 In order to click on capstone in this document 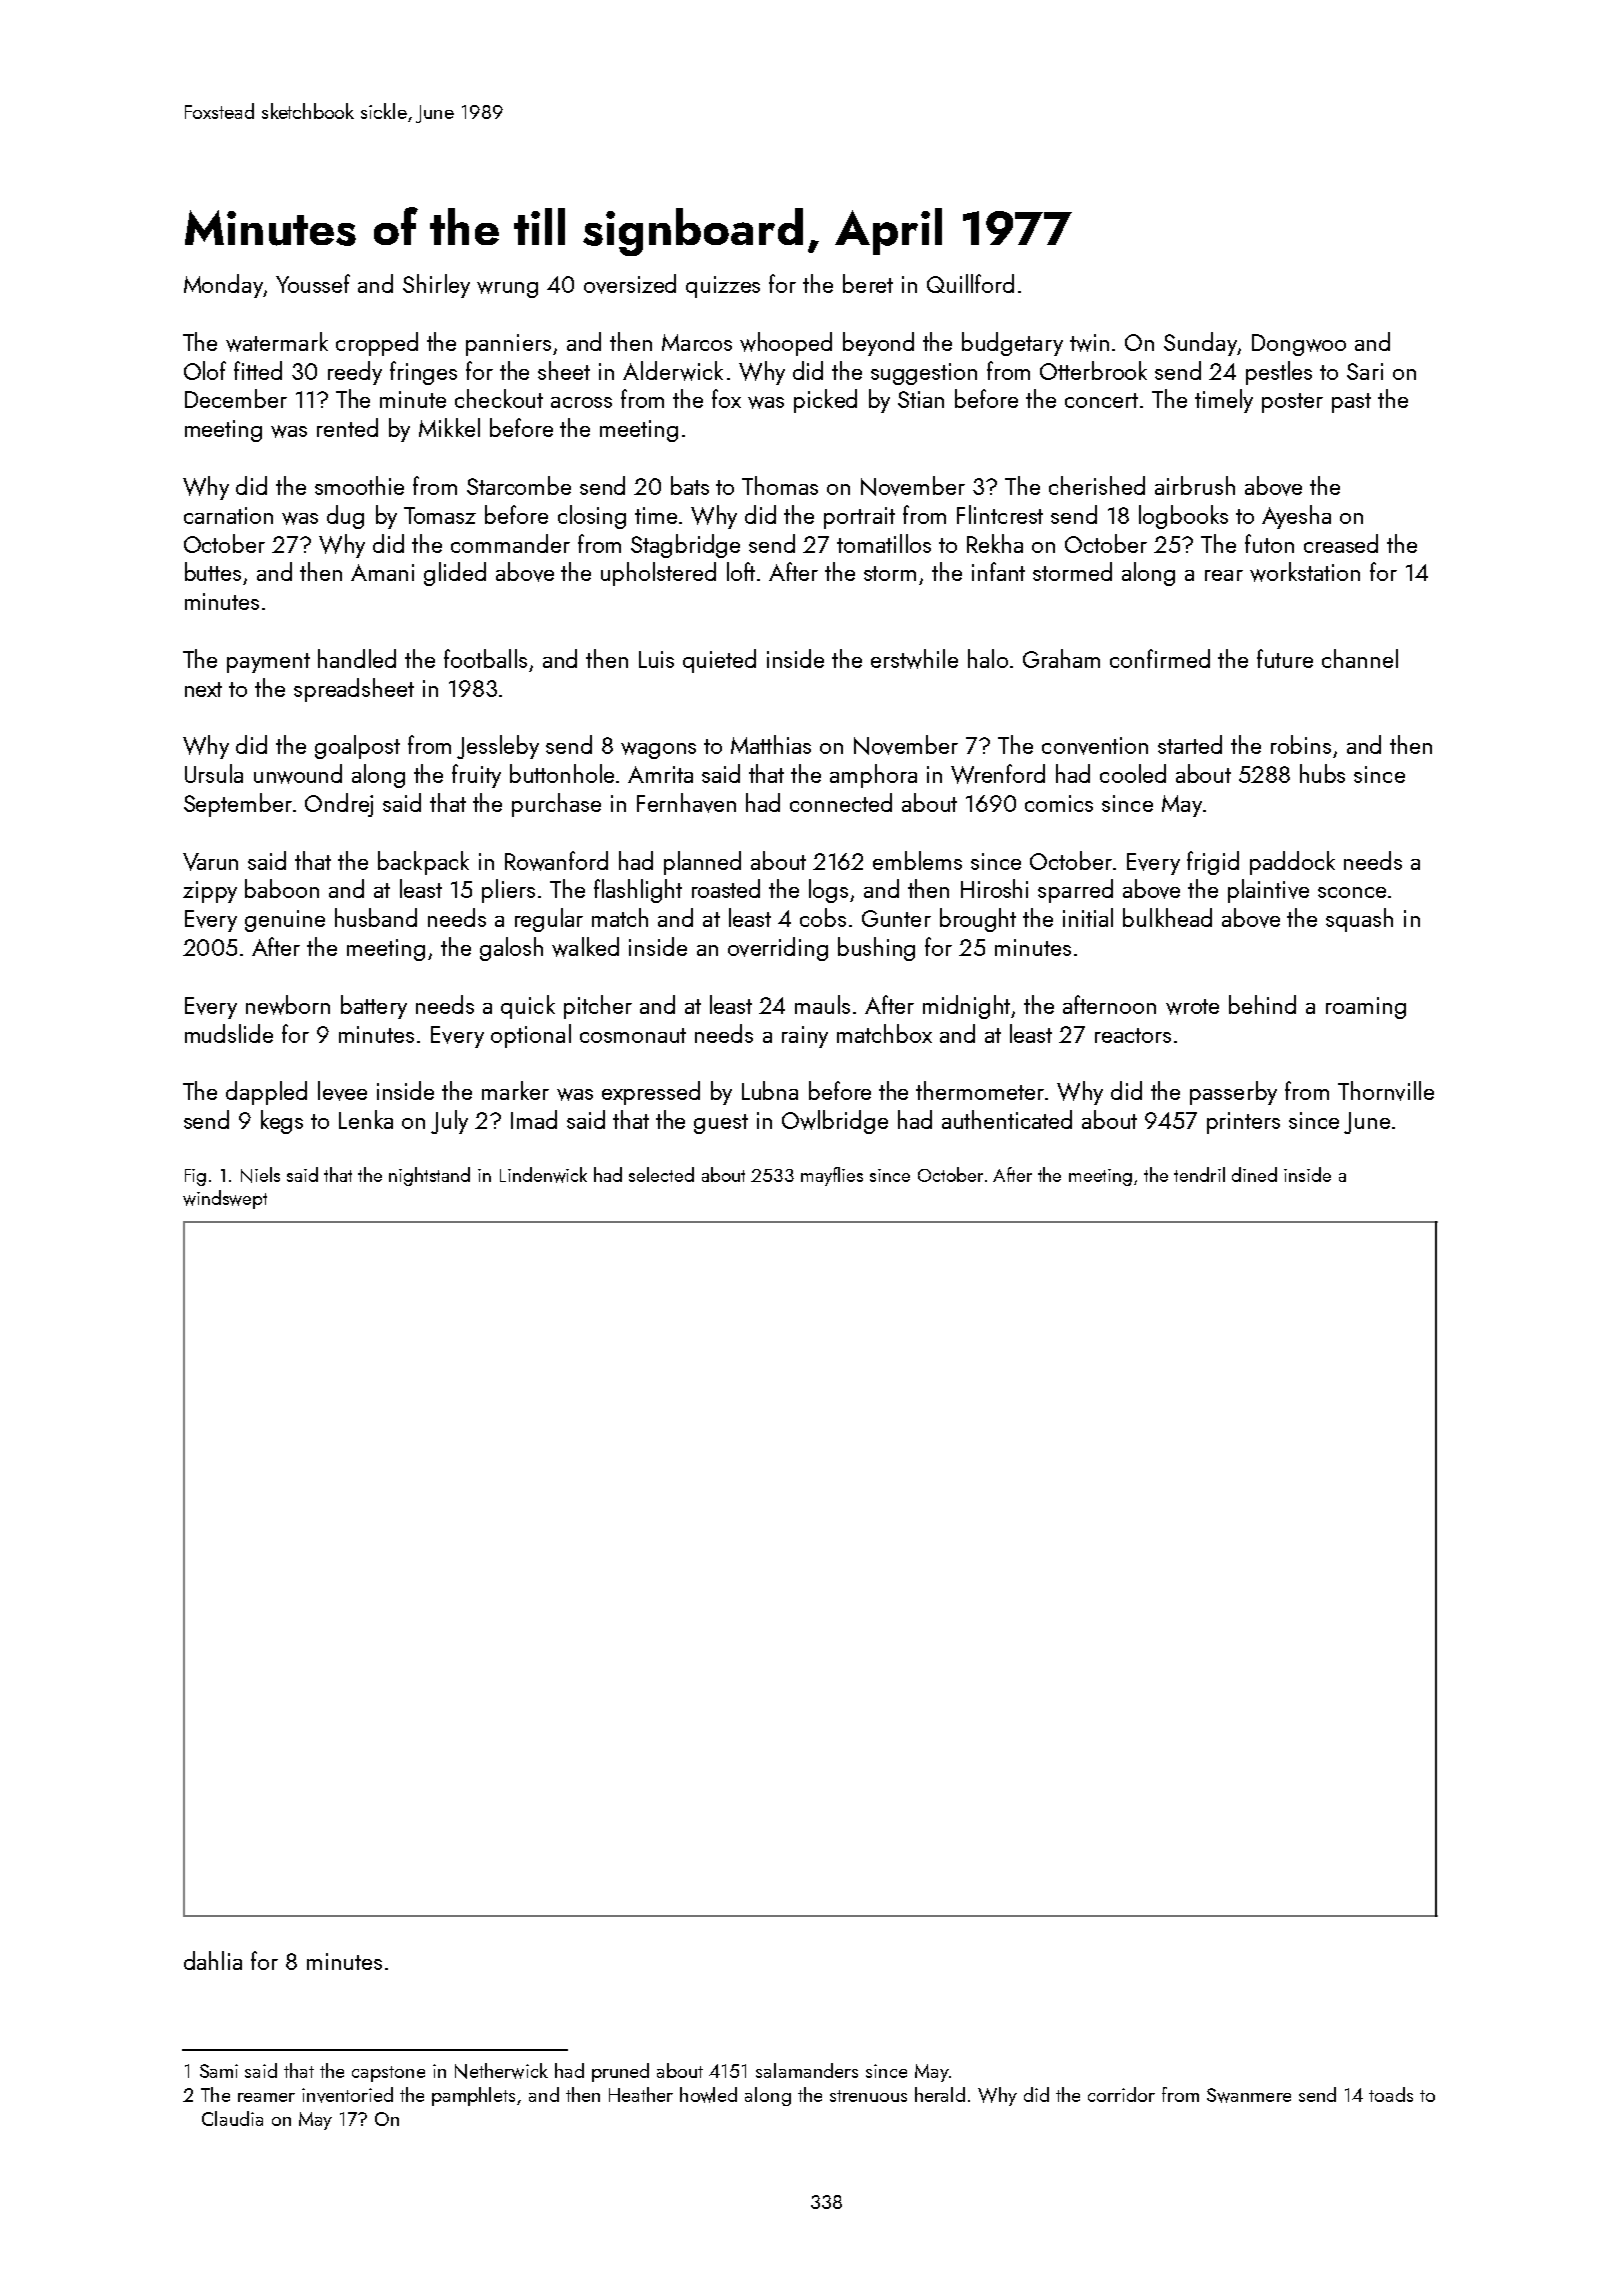, I will do `click(388, 2074)`.
